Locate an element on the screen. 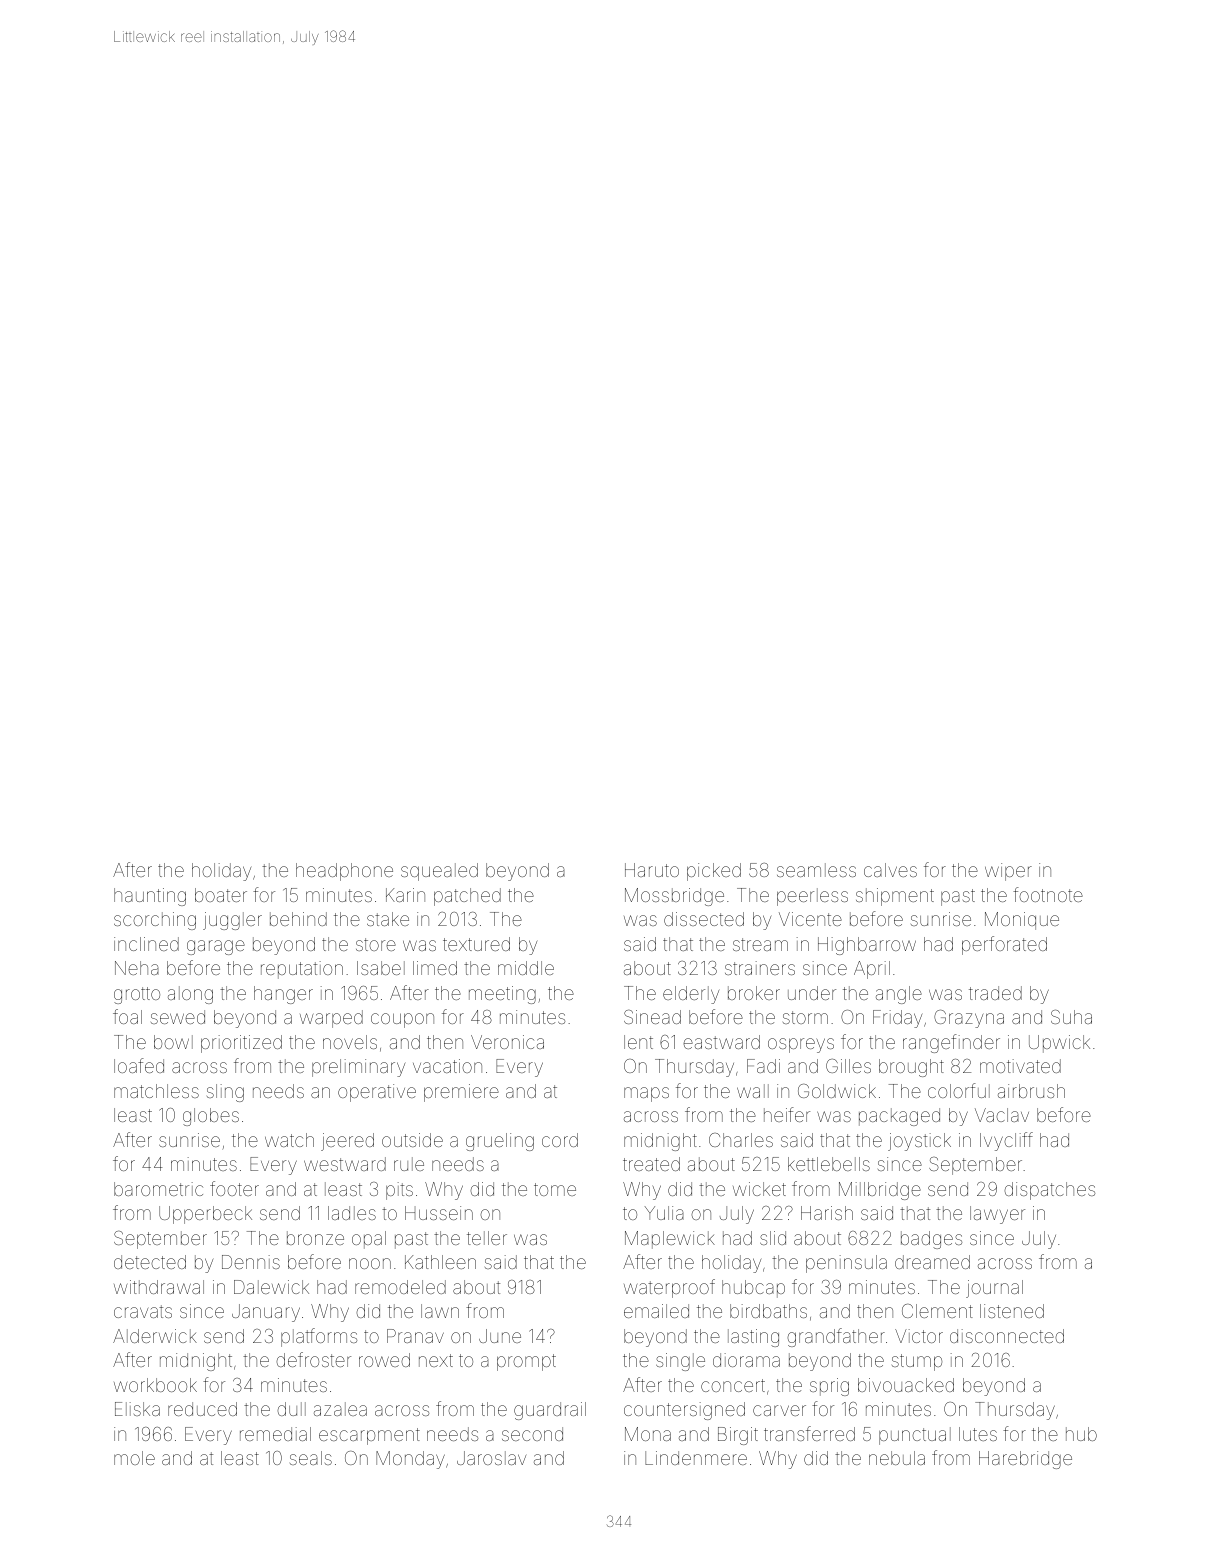 The height and width of the screenshot is (1568, 1211). Harebridge is located at coordinates (1025, 1460).
